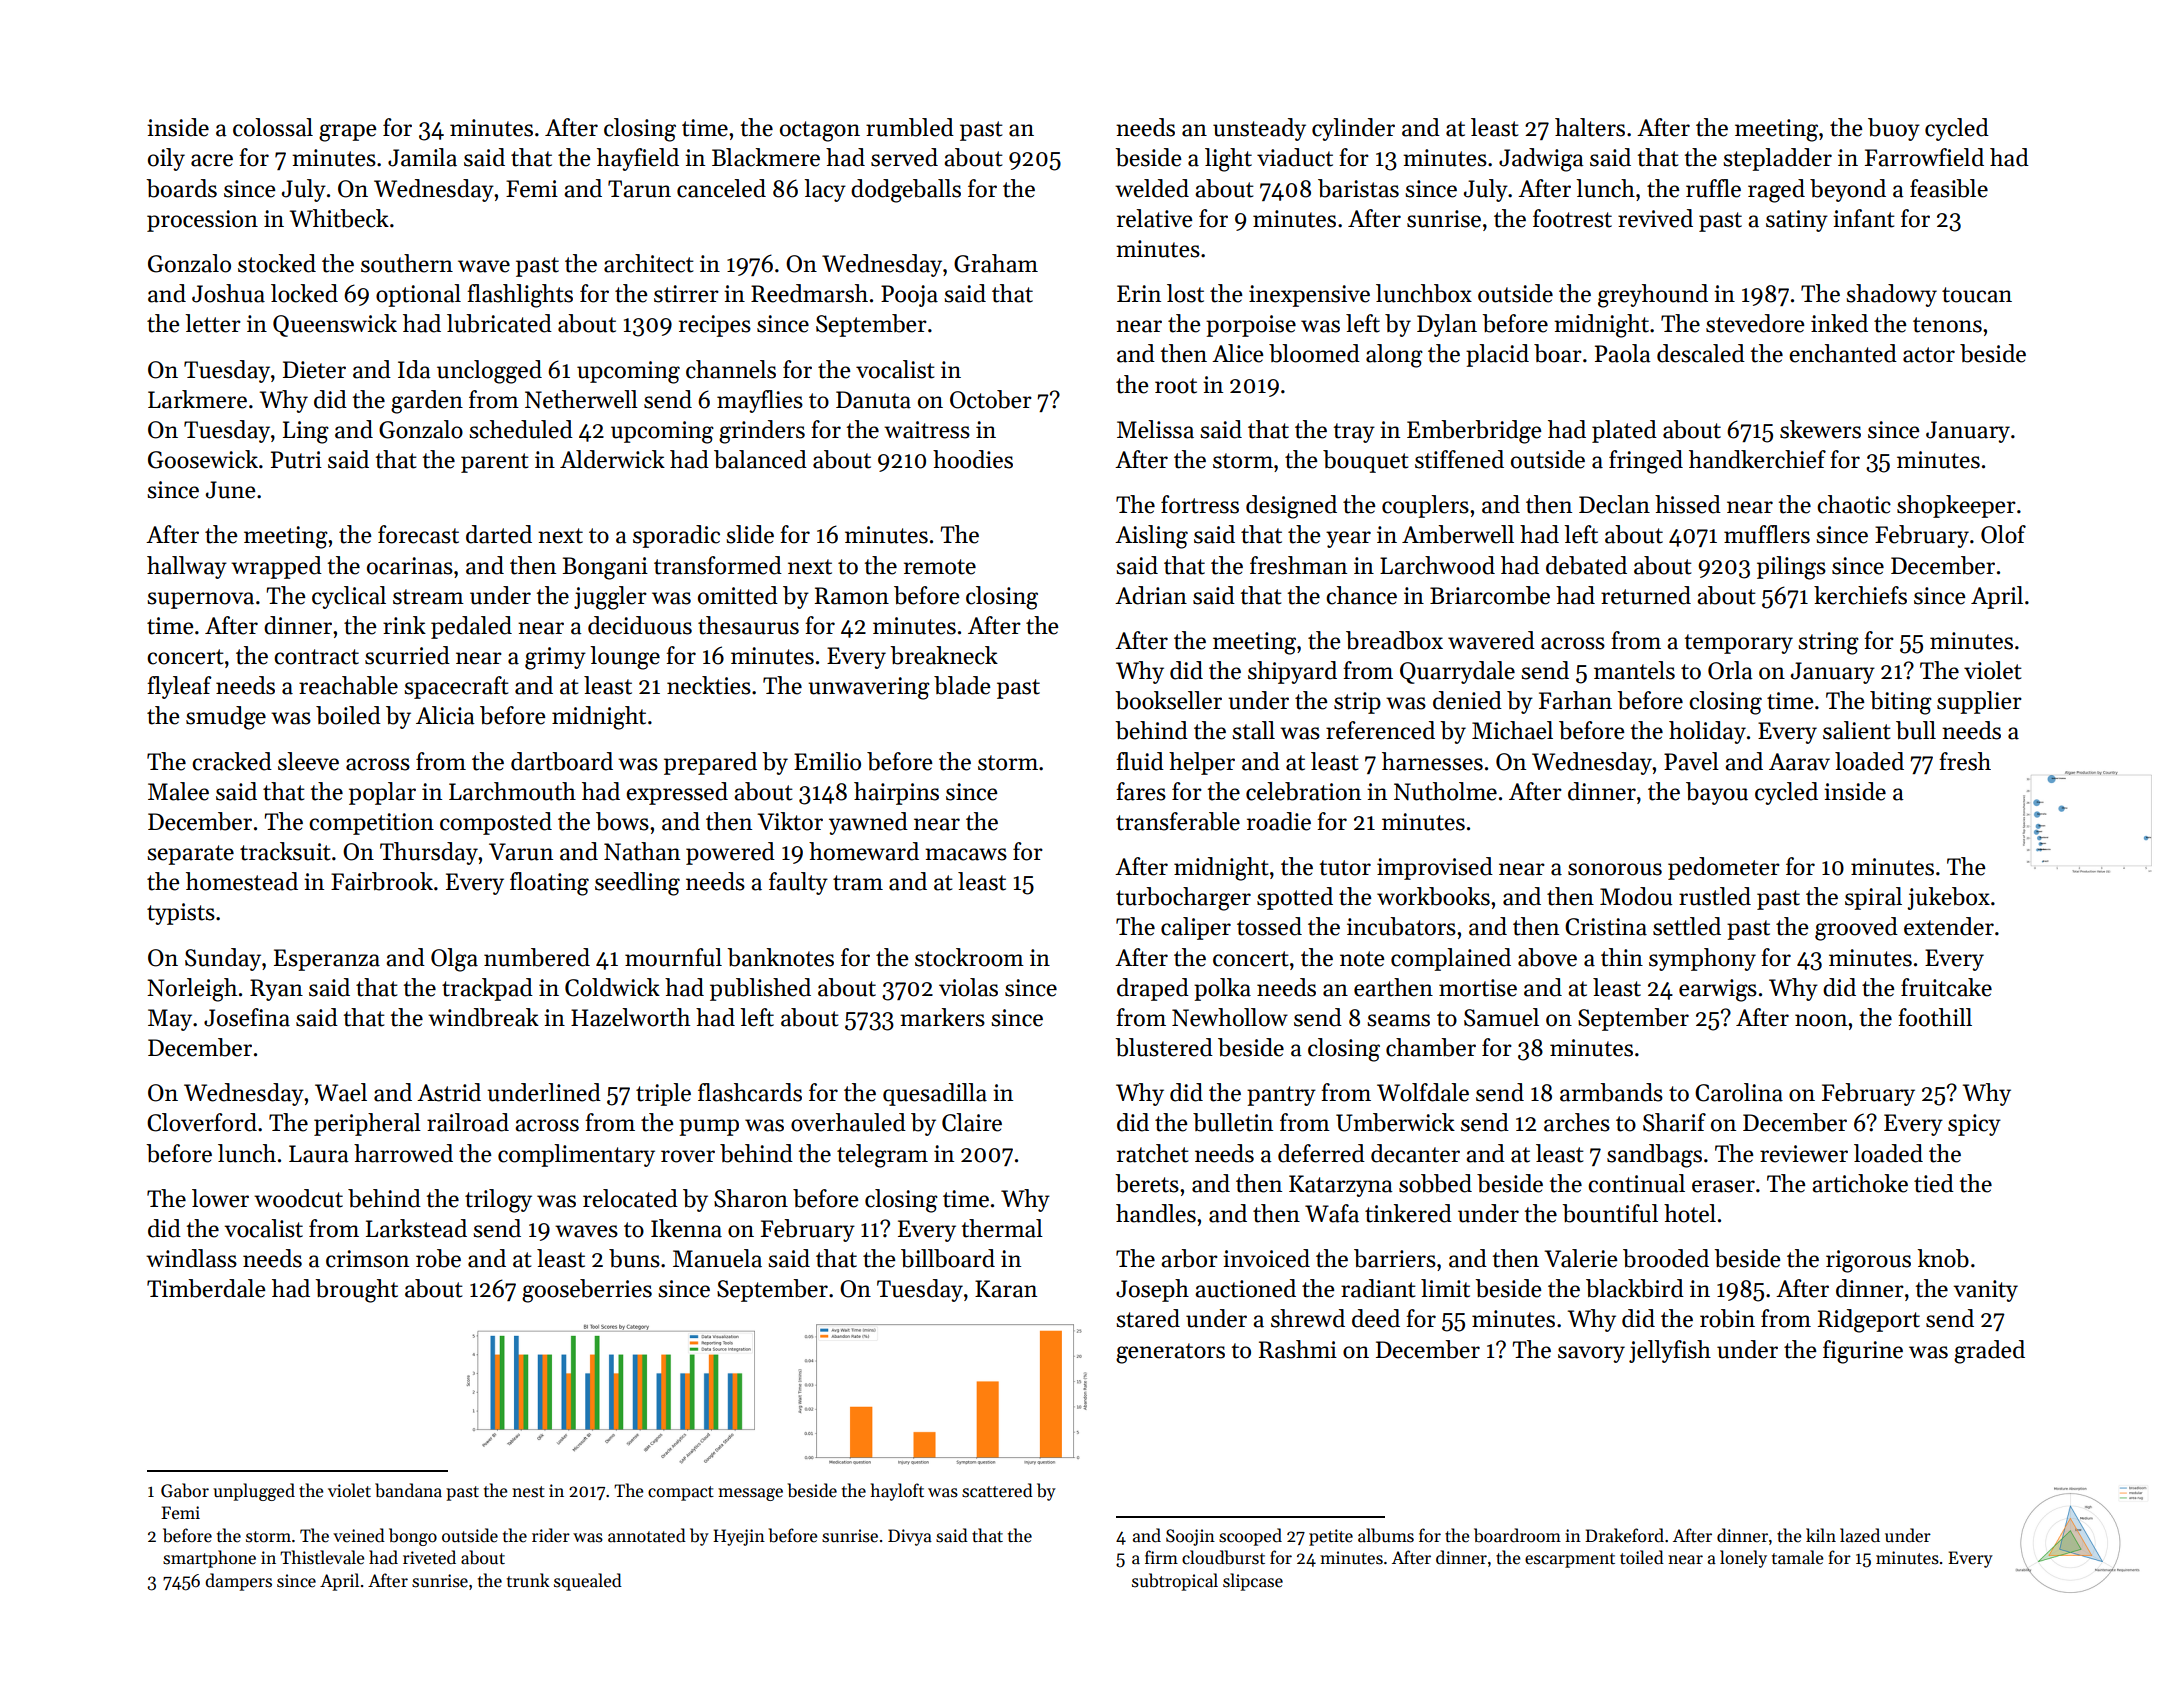 This screenshot has width=2178, height=1683. I want to click on dampers, so click(238, 1582).
